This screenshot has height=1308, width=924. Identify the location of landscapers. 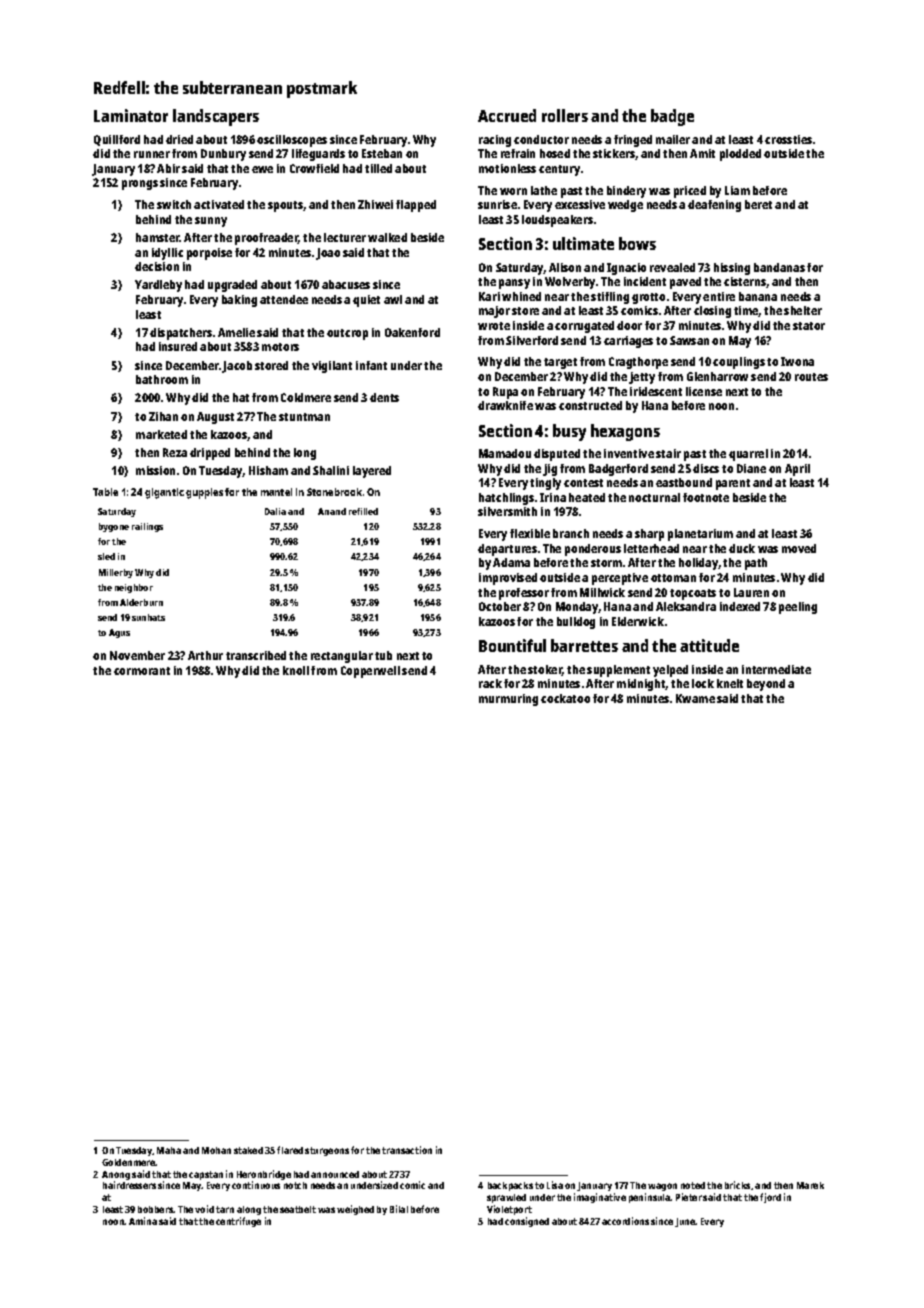
(216, 117).
